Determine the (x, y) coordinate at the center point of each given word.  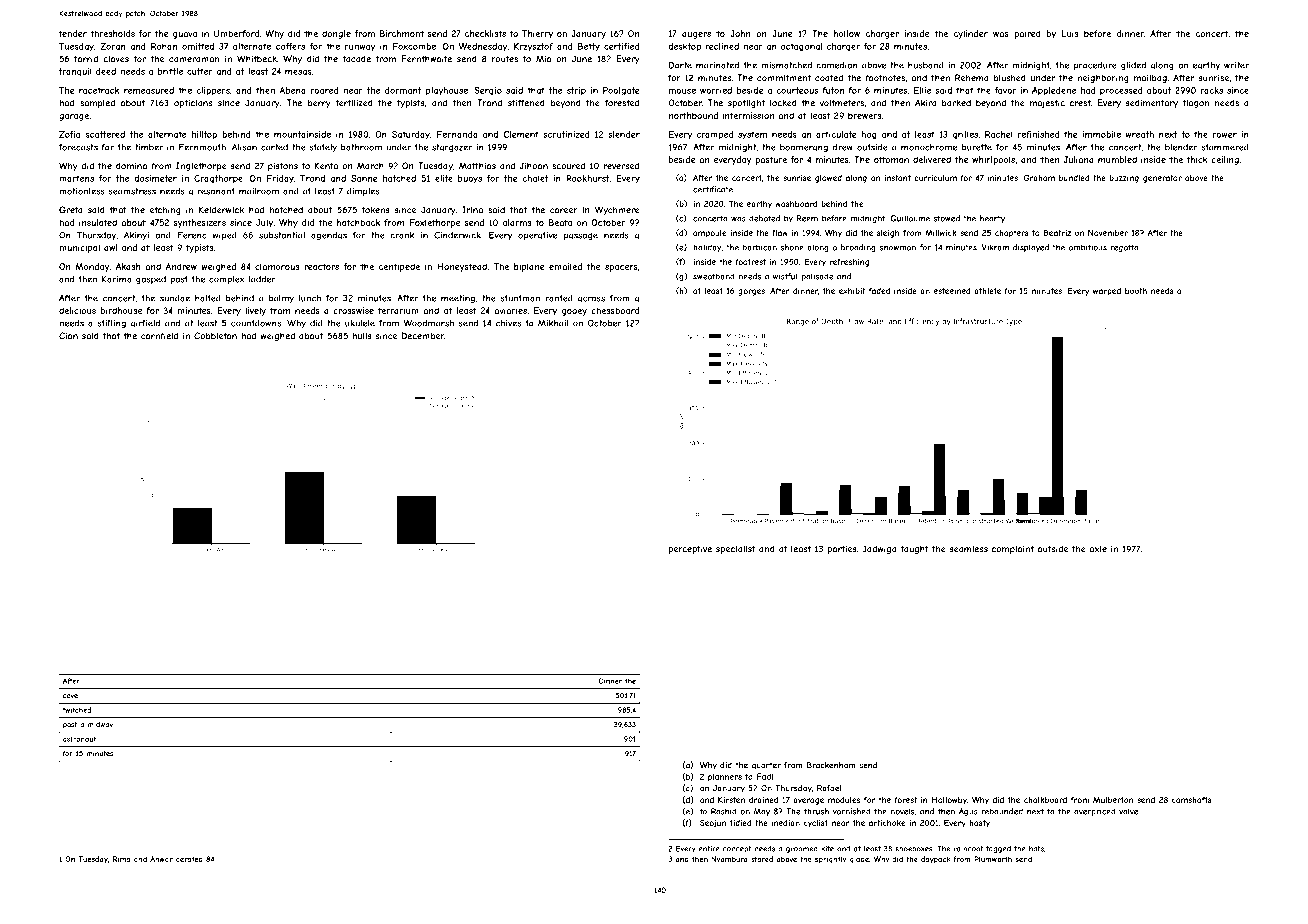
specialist (735, 549)
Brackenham (831, 765)
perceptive (690, 550)
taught (915, 550)
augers (696, 35)
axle (1098, 549)
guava (185, 35)
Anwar (161, 859)
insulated (98, 222)
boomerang (804, 148)
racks (1212, 90)
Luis (1070, 33)
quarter (766, 766)
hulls (362, 336)
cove (70, 696)
